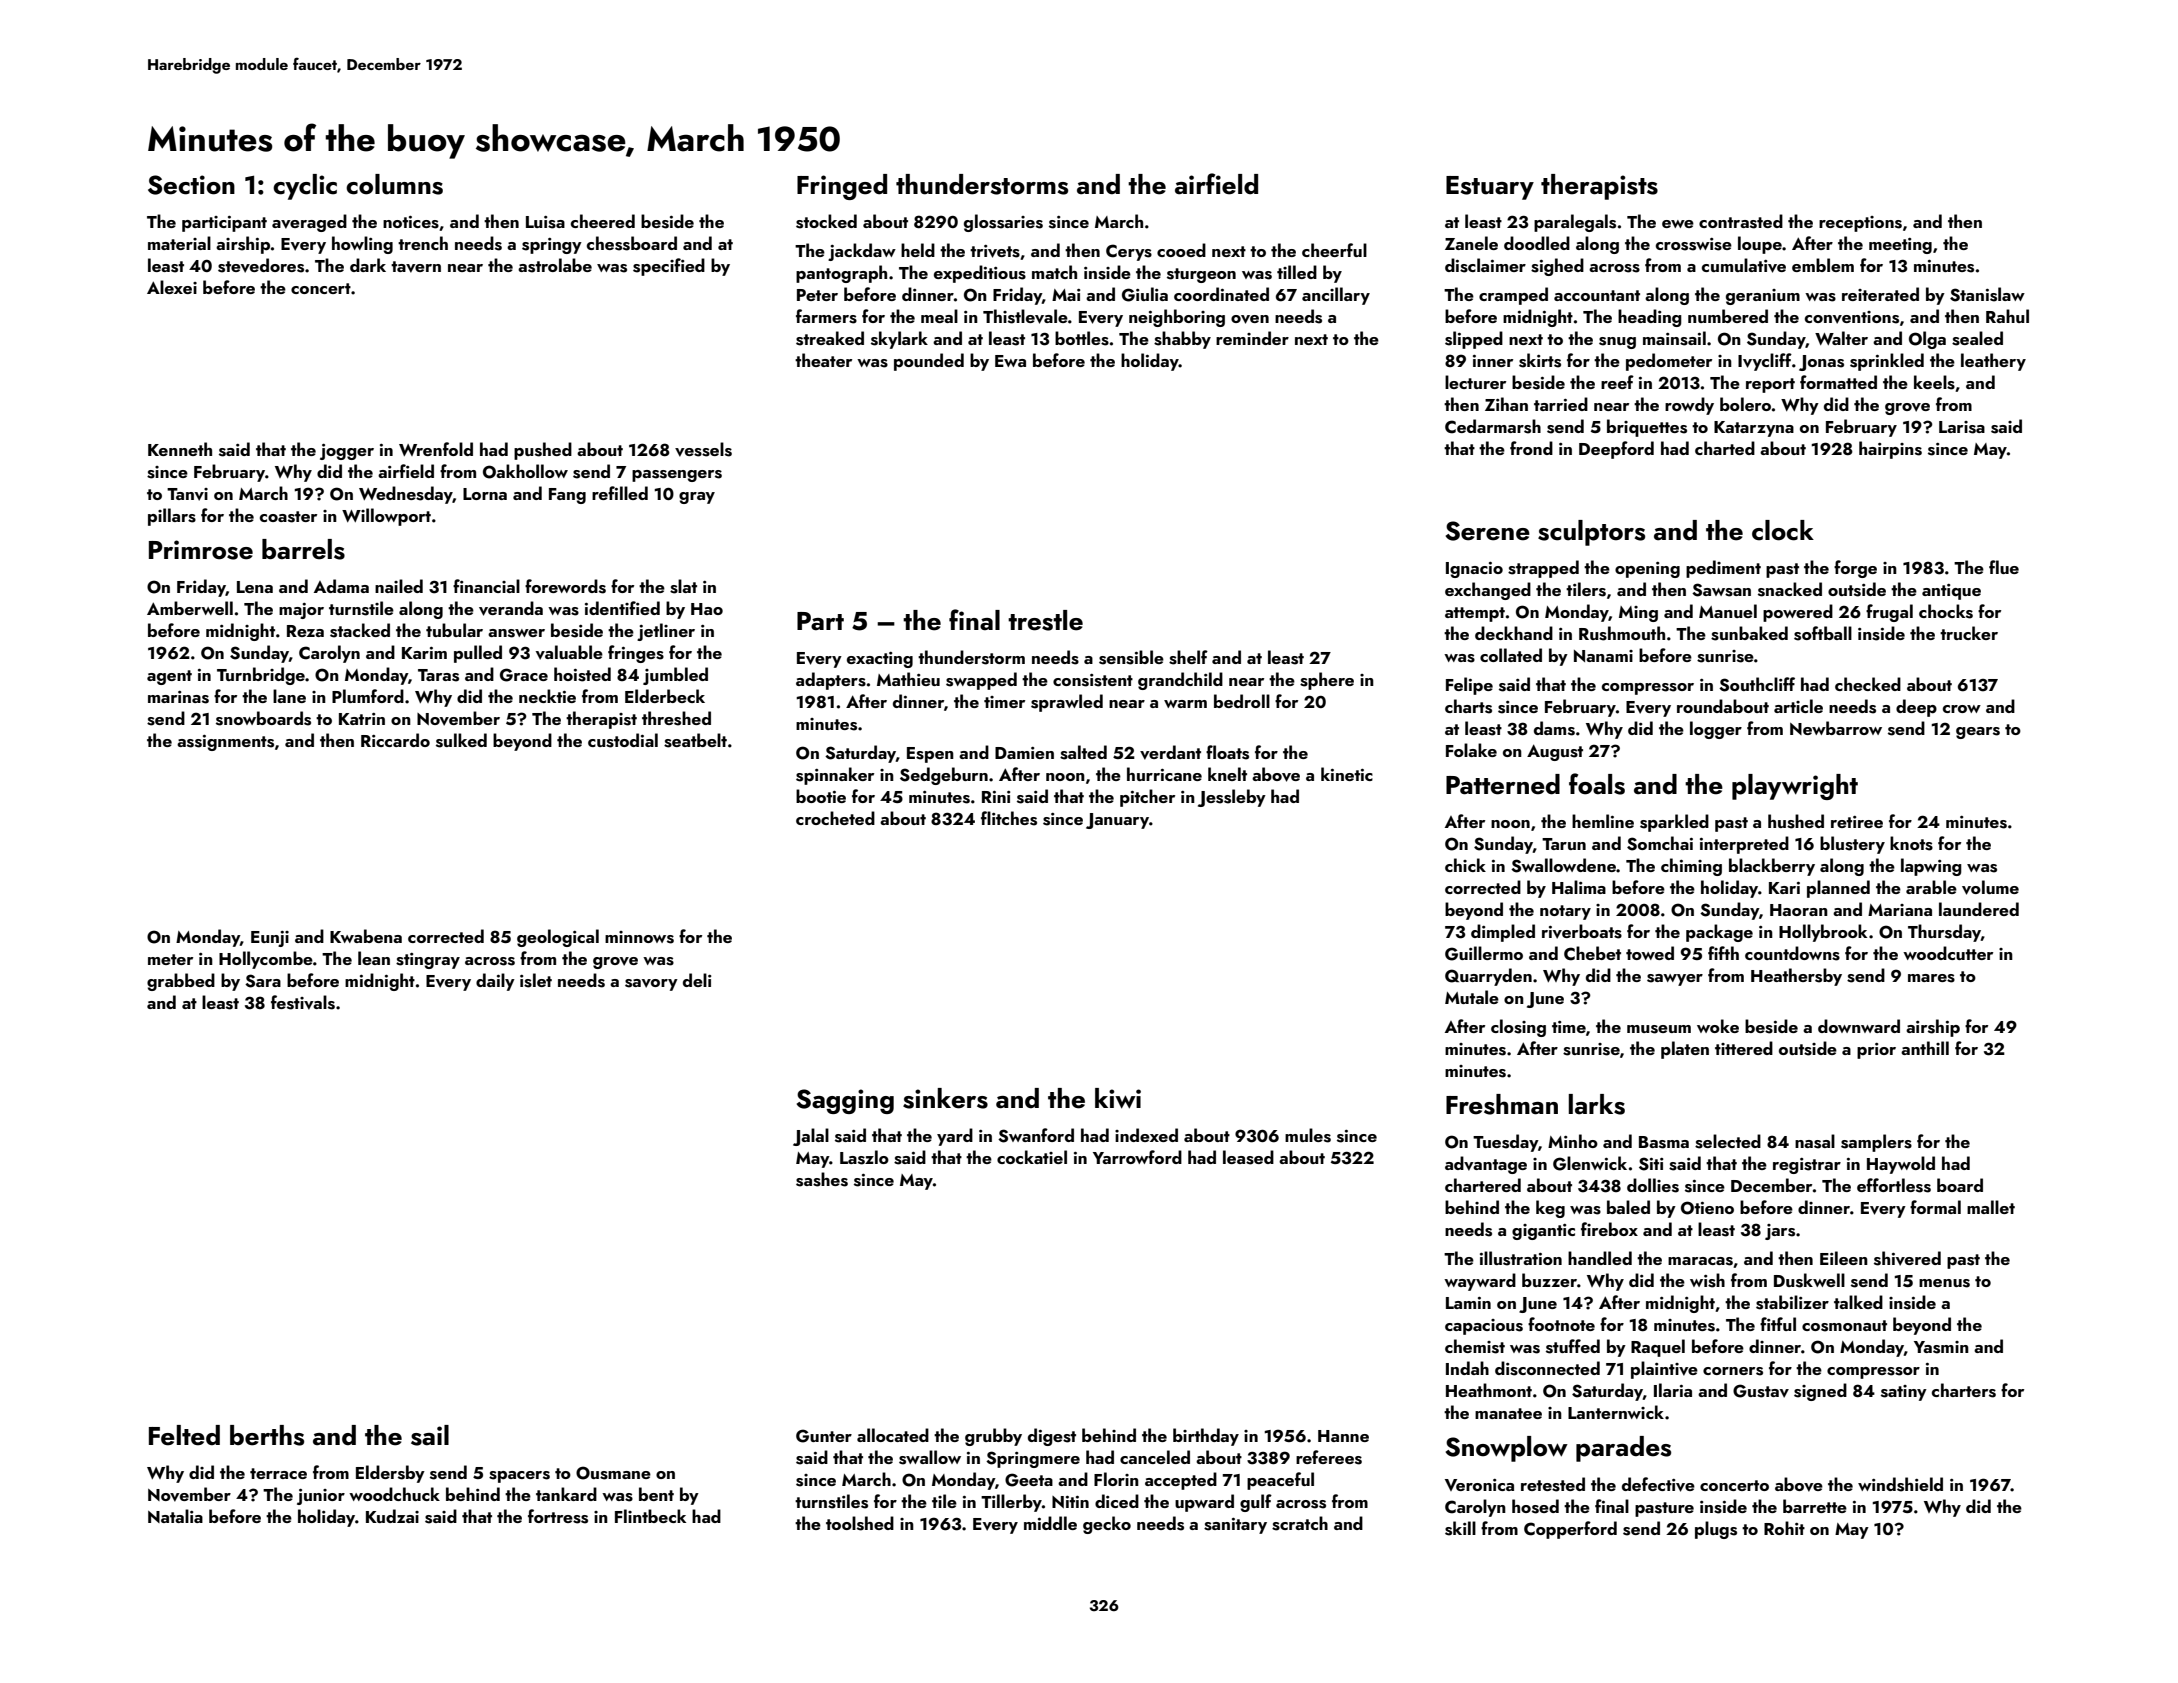 This screenshot has height=1683, width=2178. I want to click on Wednesday, so click(406, 495).
